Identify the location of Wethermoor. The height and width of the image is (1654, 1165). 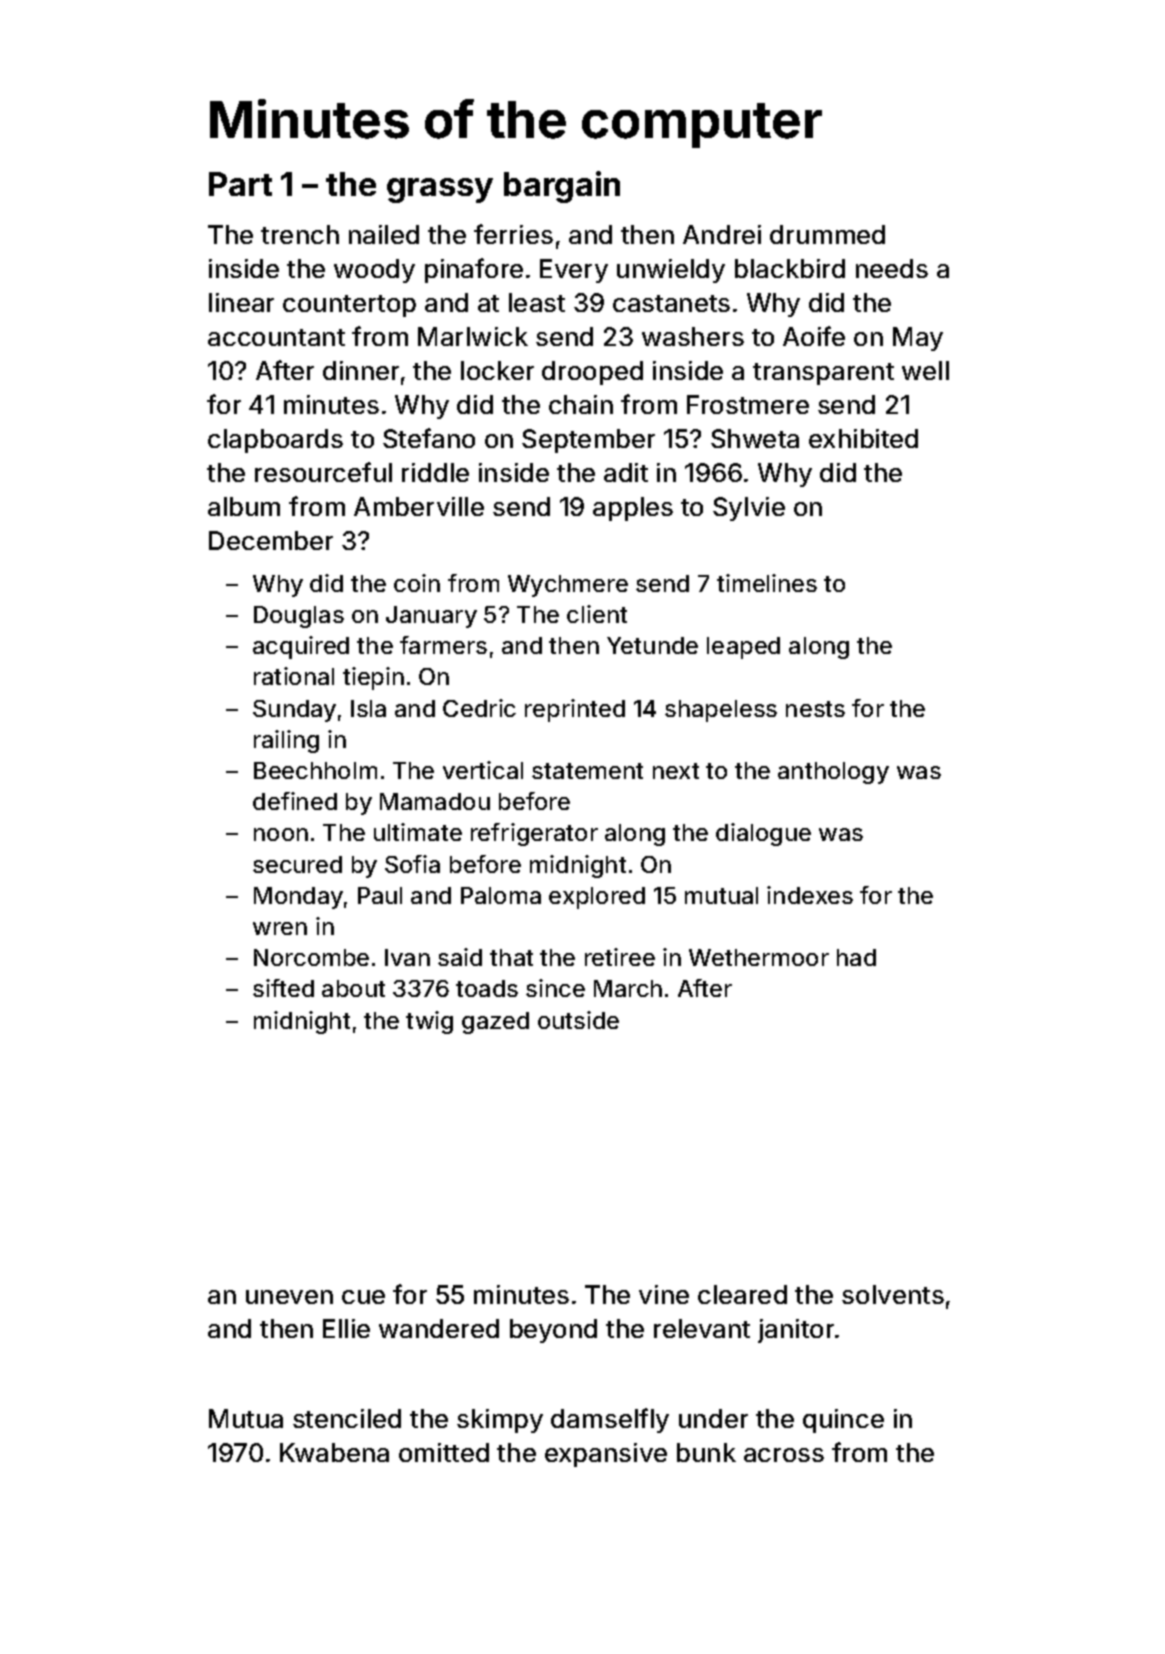
(759, 957).
